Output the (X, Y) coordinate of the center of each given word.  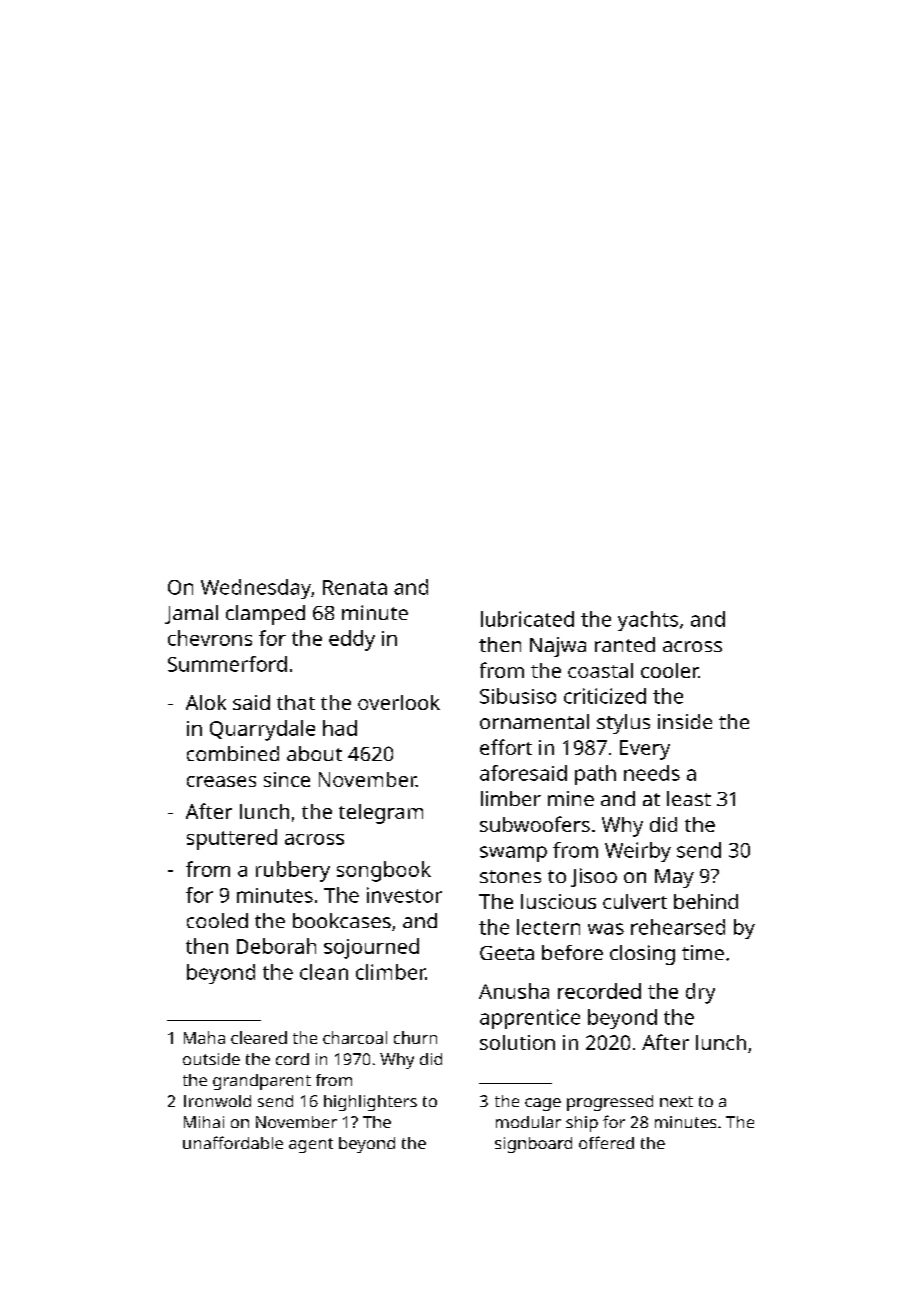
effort (506, 747)
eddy (352, 640)
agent (311, 1145)
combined (233, 753)
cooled (217, 920)
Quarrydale (262, 730)
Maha (204, 1037)
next (676, 1101)
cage (543, 1104)
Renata (355, 587)
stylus (623, 724)
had (340, 728)
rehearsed (678, 927)
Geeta (507, 953)
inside (685, 721)
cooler (670, 670)
